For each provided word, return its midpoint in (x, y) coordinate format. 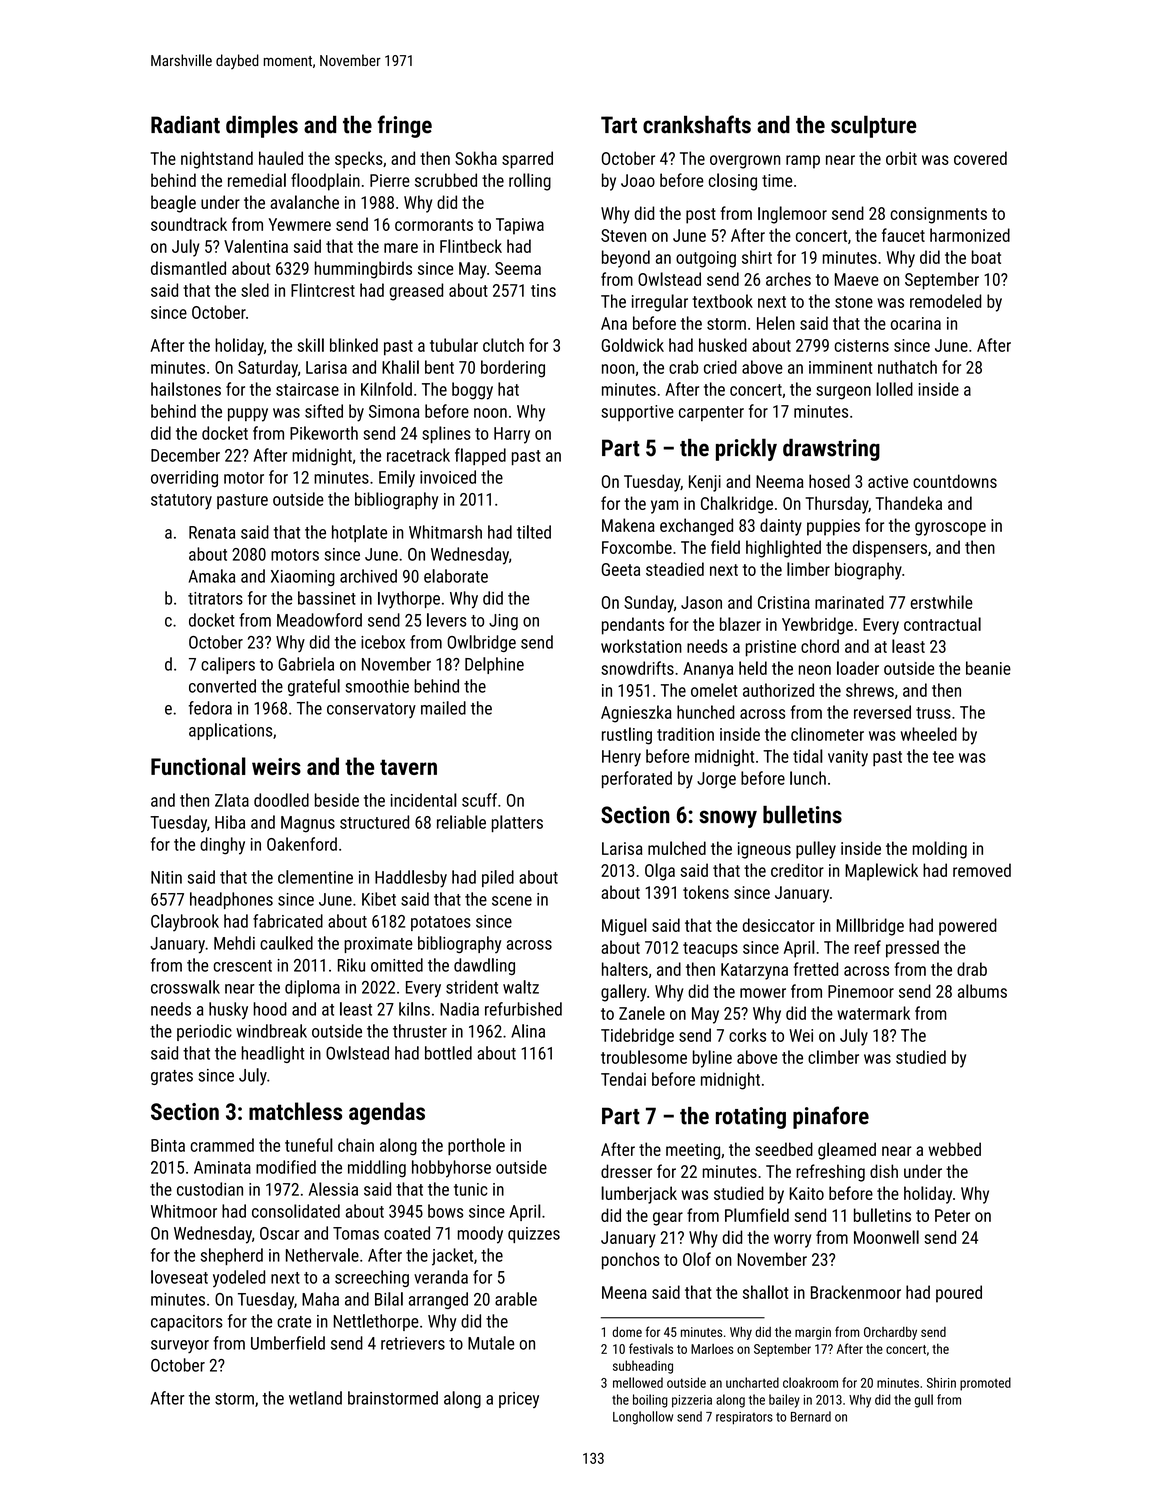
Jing (503, 622)
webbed (954, 1149)
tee (943, 757)
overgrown (745, 162)
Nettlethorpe (376, 1322)
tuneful (309, 1145)
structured (374, 822)
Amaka (212, 576)
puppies (833, 527)
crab (683, 367)
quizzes (534, 1235)
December (185, 455)
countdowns (955, 481)
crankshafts (697, 124)
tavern (408, 767)
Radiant (185, 125)
